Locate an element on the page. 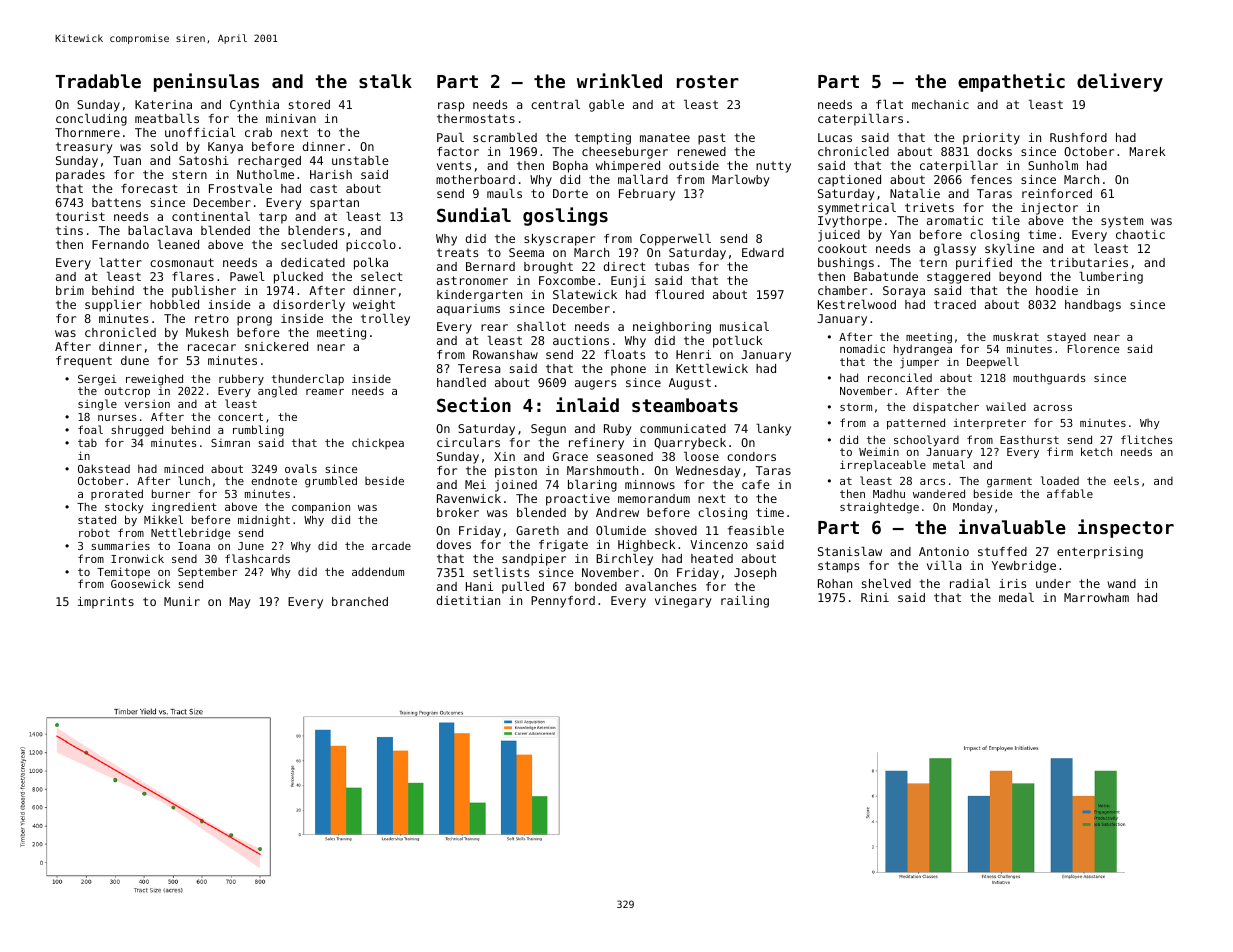 This page has width=1233, height=952. mouthguards is located at coordinates (1049, 379).
